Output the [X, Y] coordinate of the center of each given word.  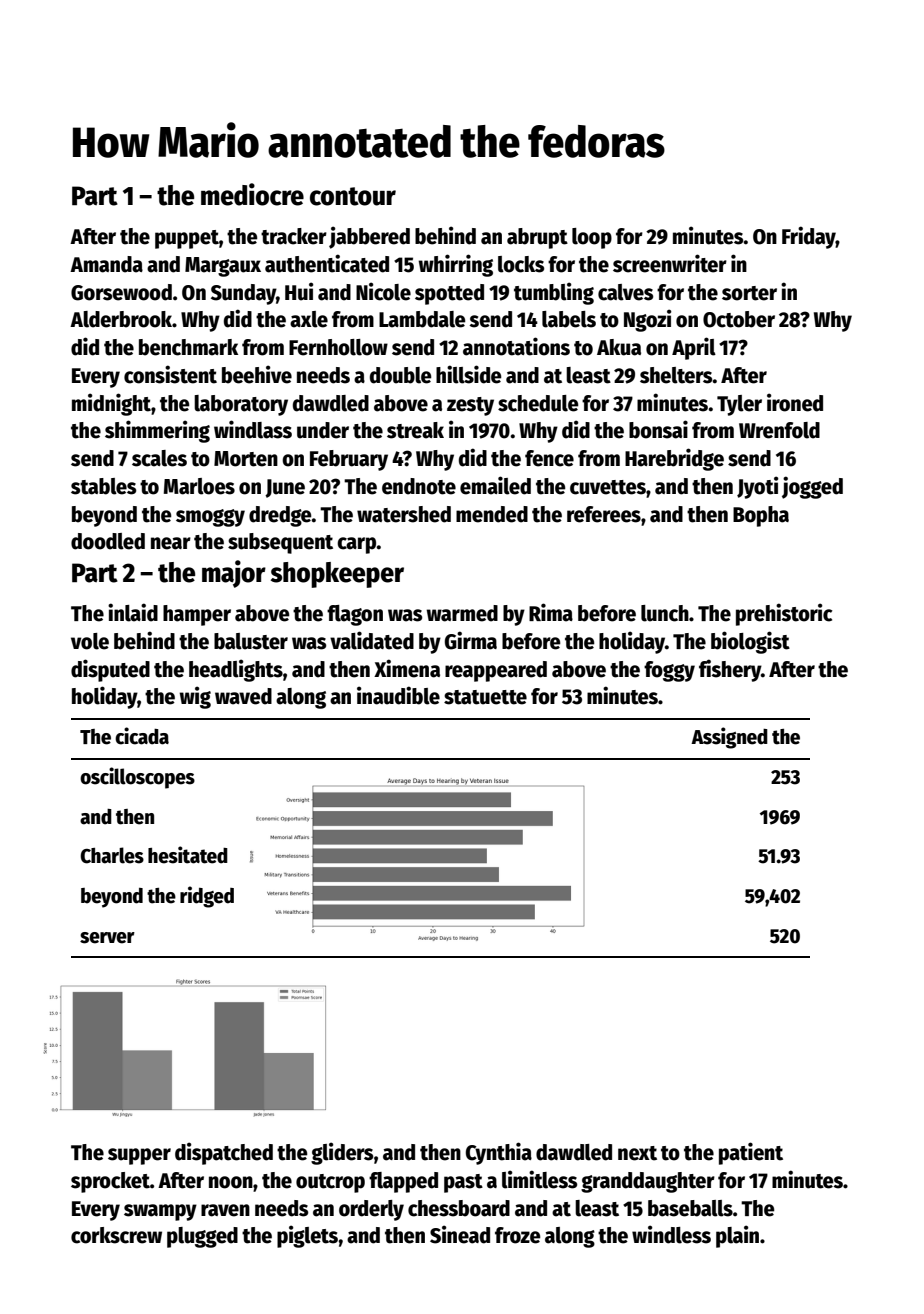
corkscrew [116, 1235]
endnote [419, 486]
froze [517, 1235]
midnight [111, 404]
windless [671, 1234]
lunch [665, 613]
